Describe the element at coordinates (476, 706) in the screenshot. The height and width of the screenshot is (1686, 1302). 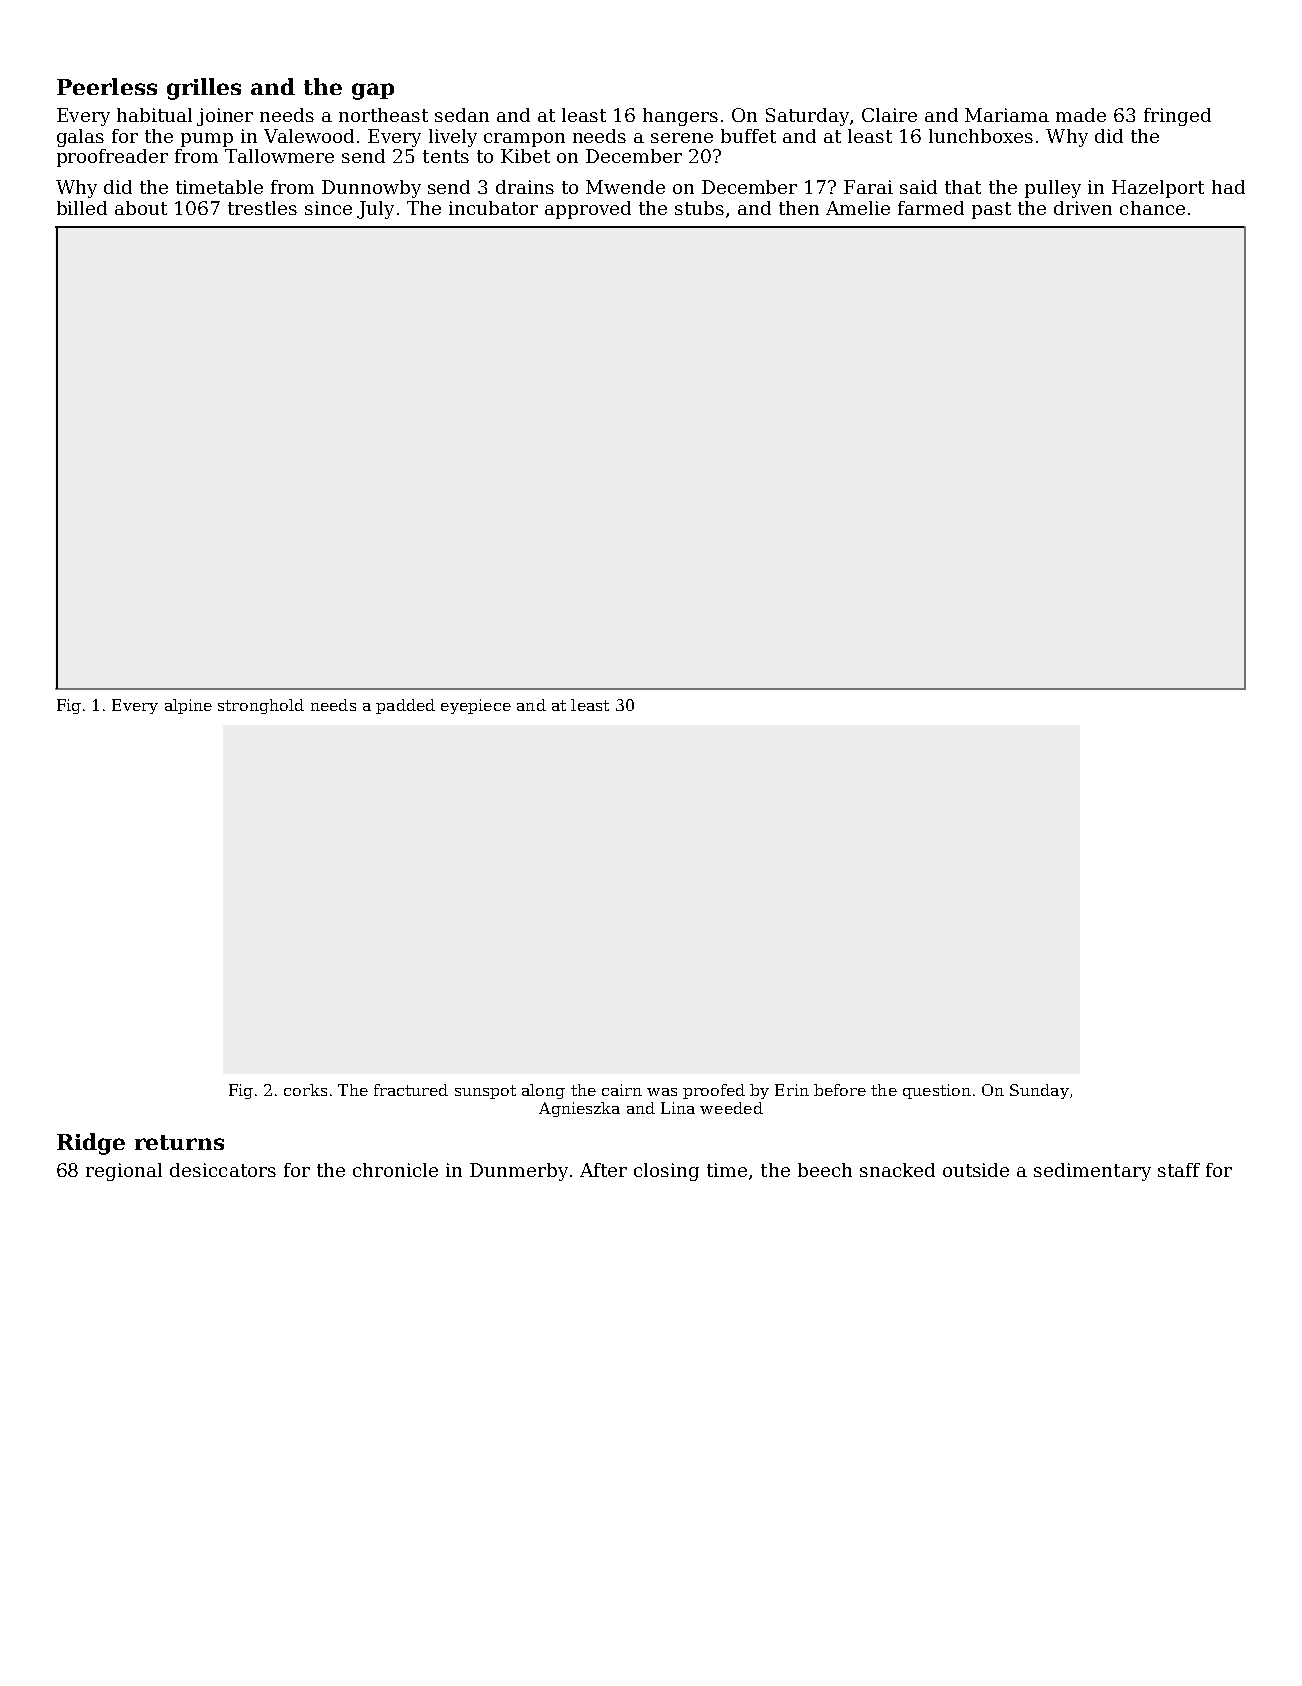
I see `eyepiece` at that location.
